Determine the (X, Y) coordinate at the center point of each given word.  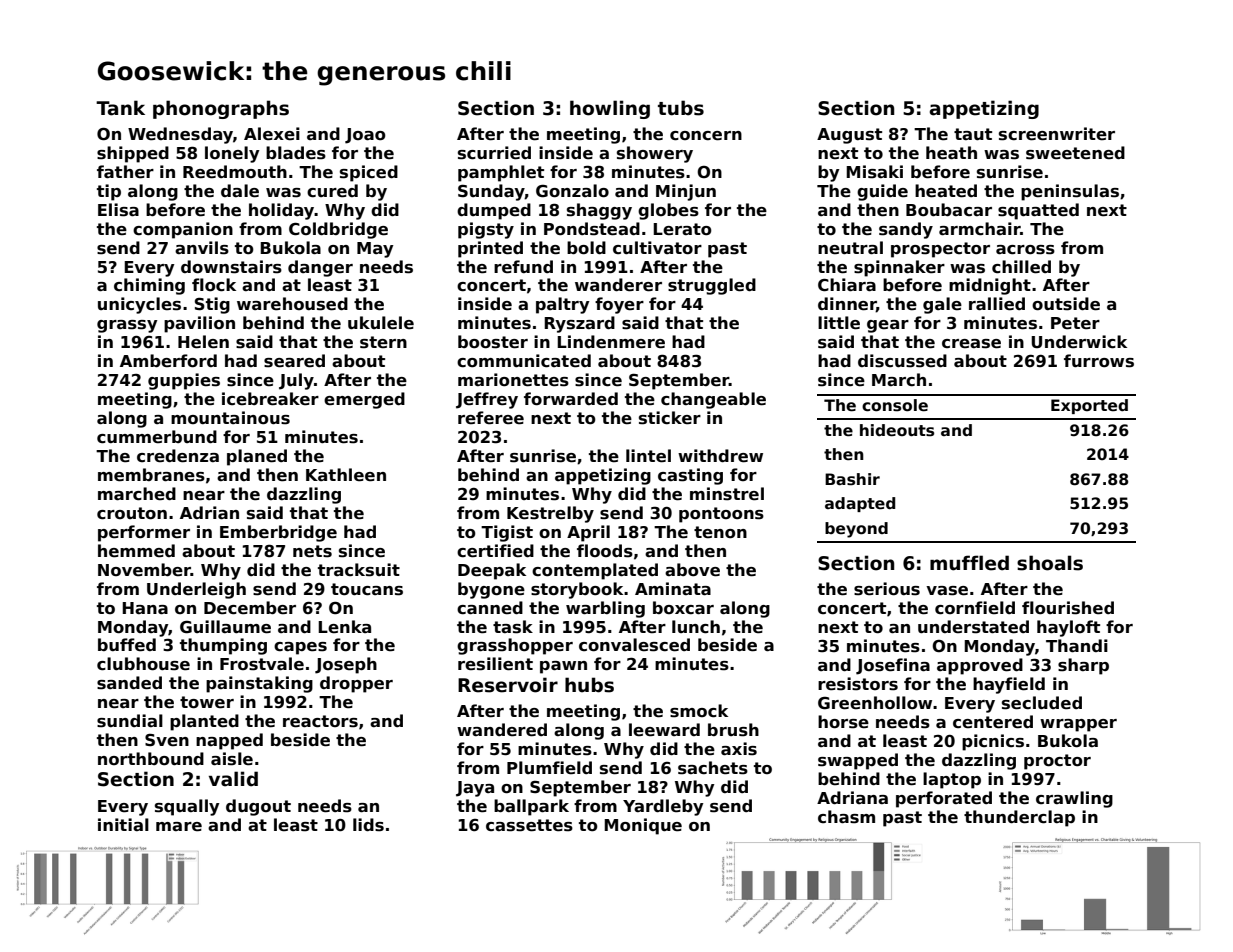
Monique (643, 826)
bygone (491, 590)
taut (973, 134)
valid (233, 779)
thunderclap (1019, 818)
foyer (619, 305)
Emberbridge (278, 533)
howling (610, 109)
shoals (1050, 563)
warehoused (292, 304)
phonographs (221, 109)
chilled (1021, 267)
